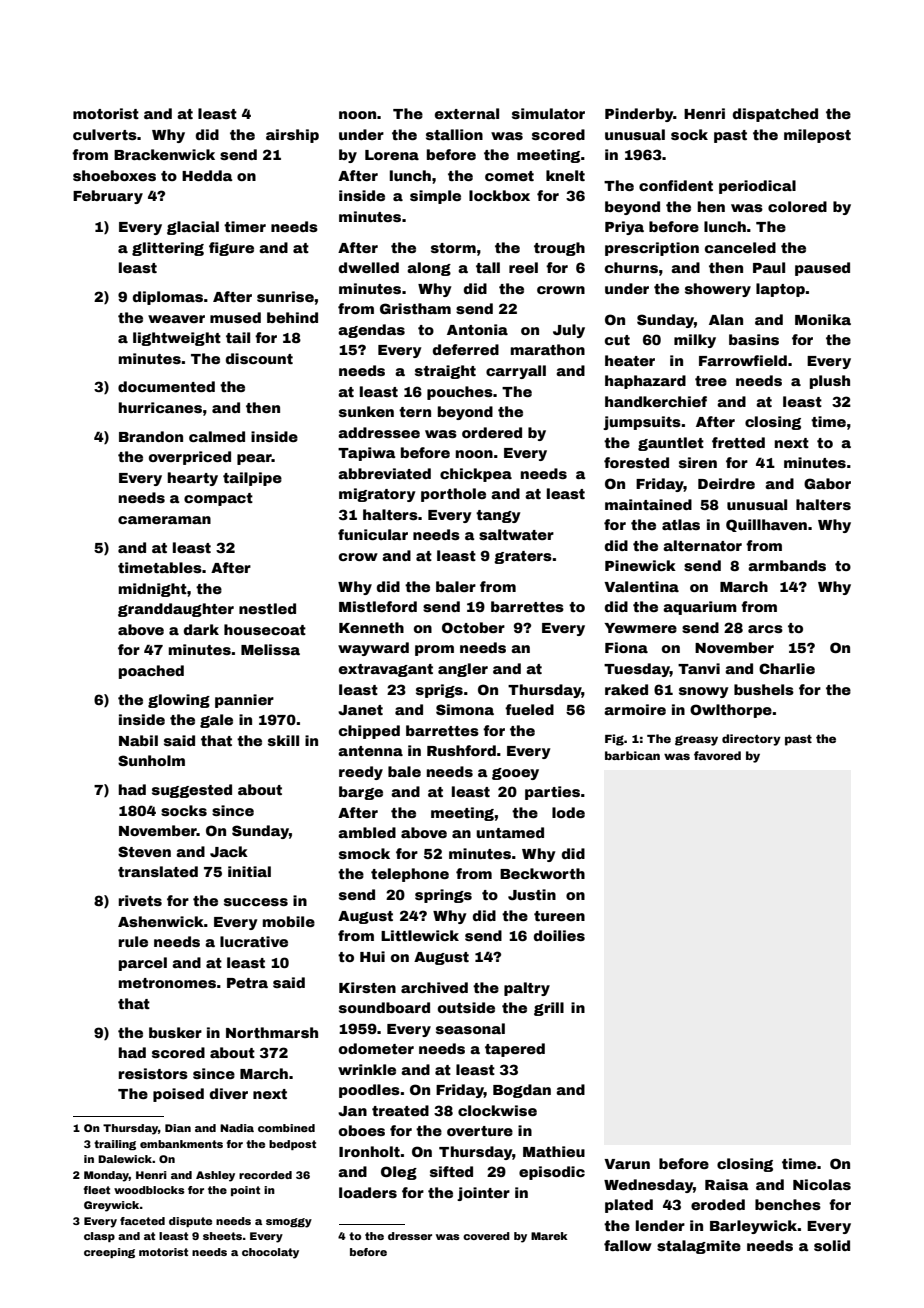  I want to click on Gabor, so click(827, 483).
